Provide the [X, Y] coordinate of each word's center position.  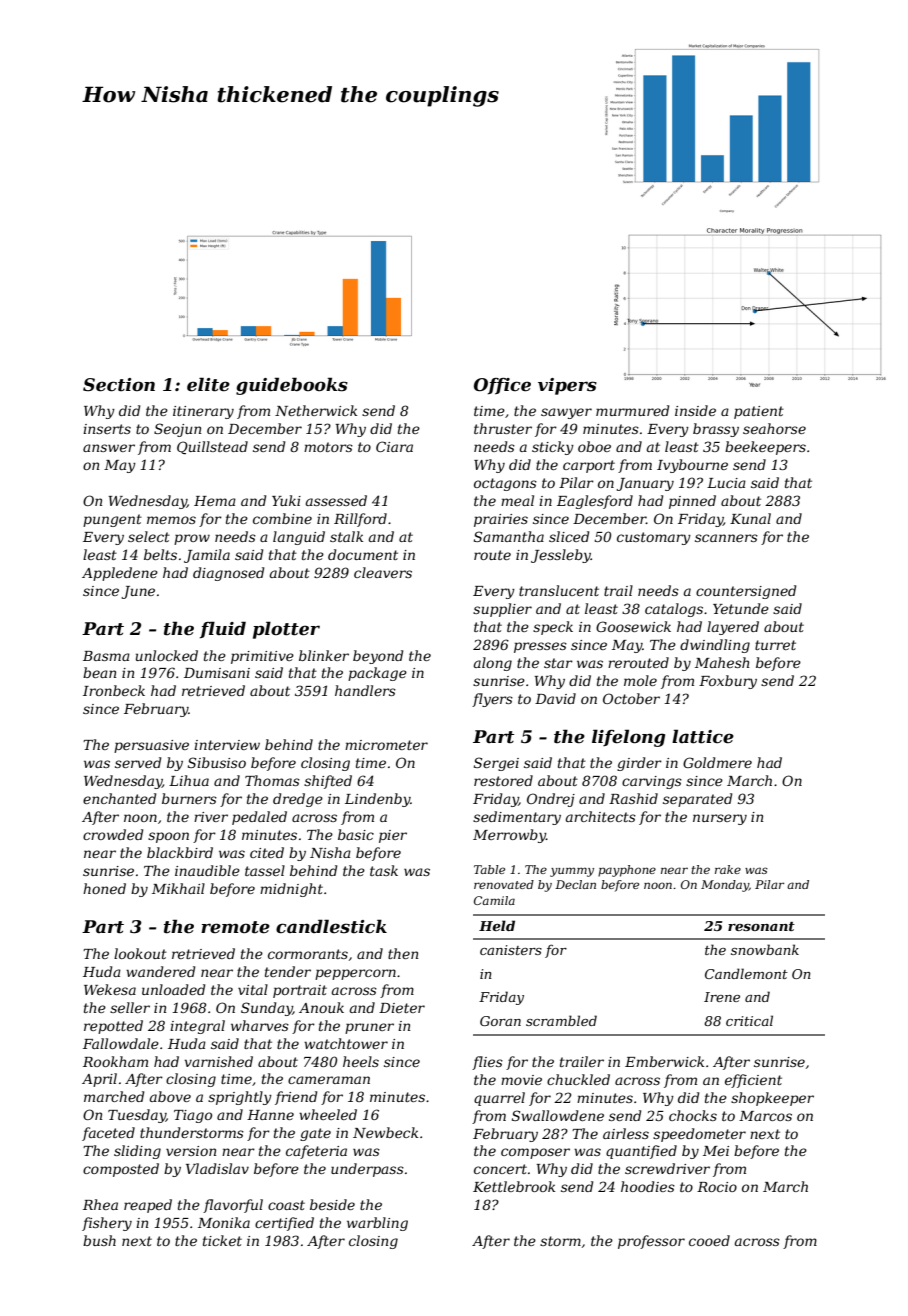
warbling [377, 1224]
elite [208, 384]
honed [104, 888]
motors [328, 447]
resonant [761, 926]
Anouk [321, 1007]
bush [99, 1240]
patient [759, 412]
